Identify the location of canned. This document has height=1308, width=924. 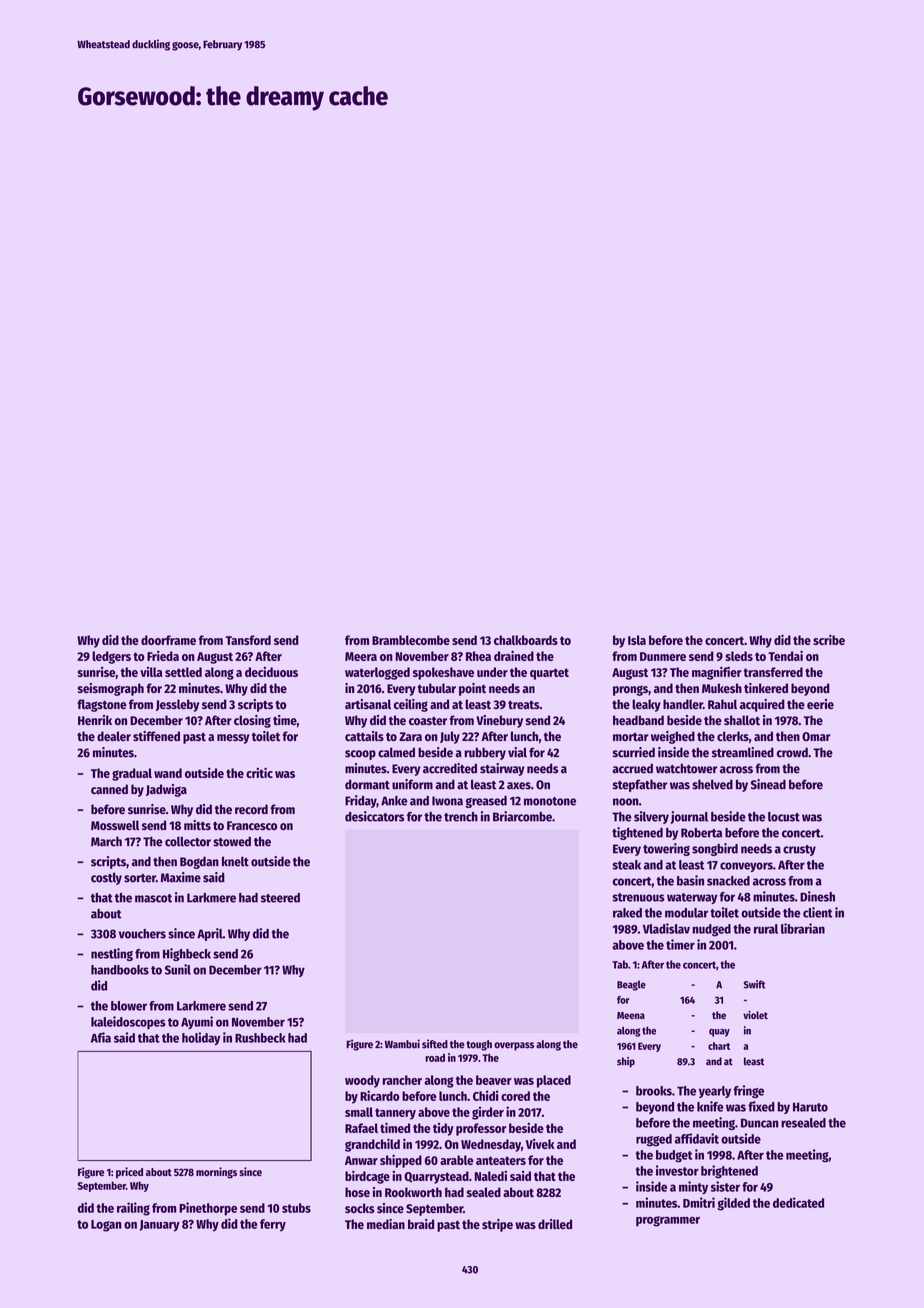
(109, 789).
